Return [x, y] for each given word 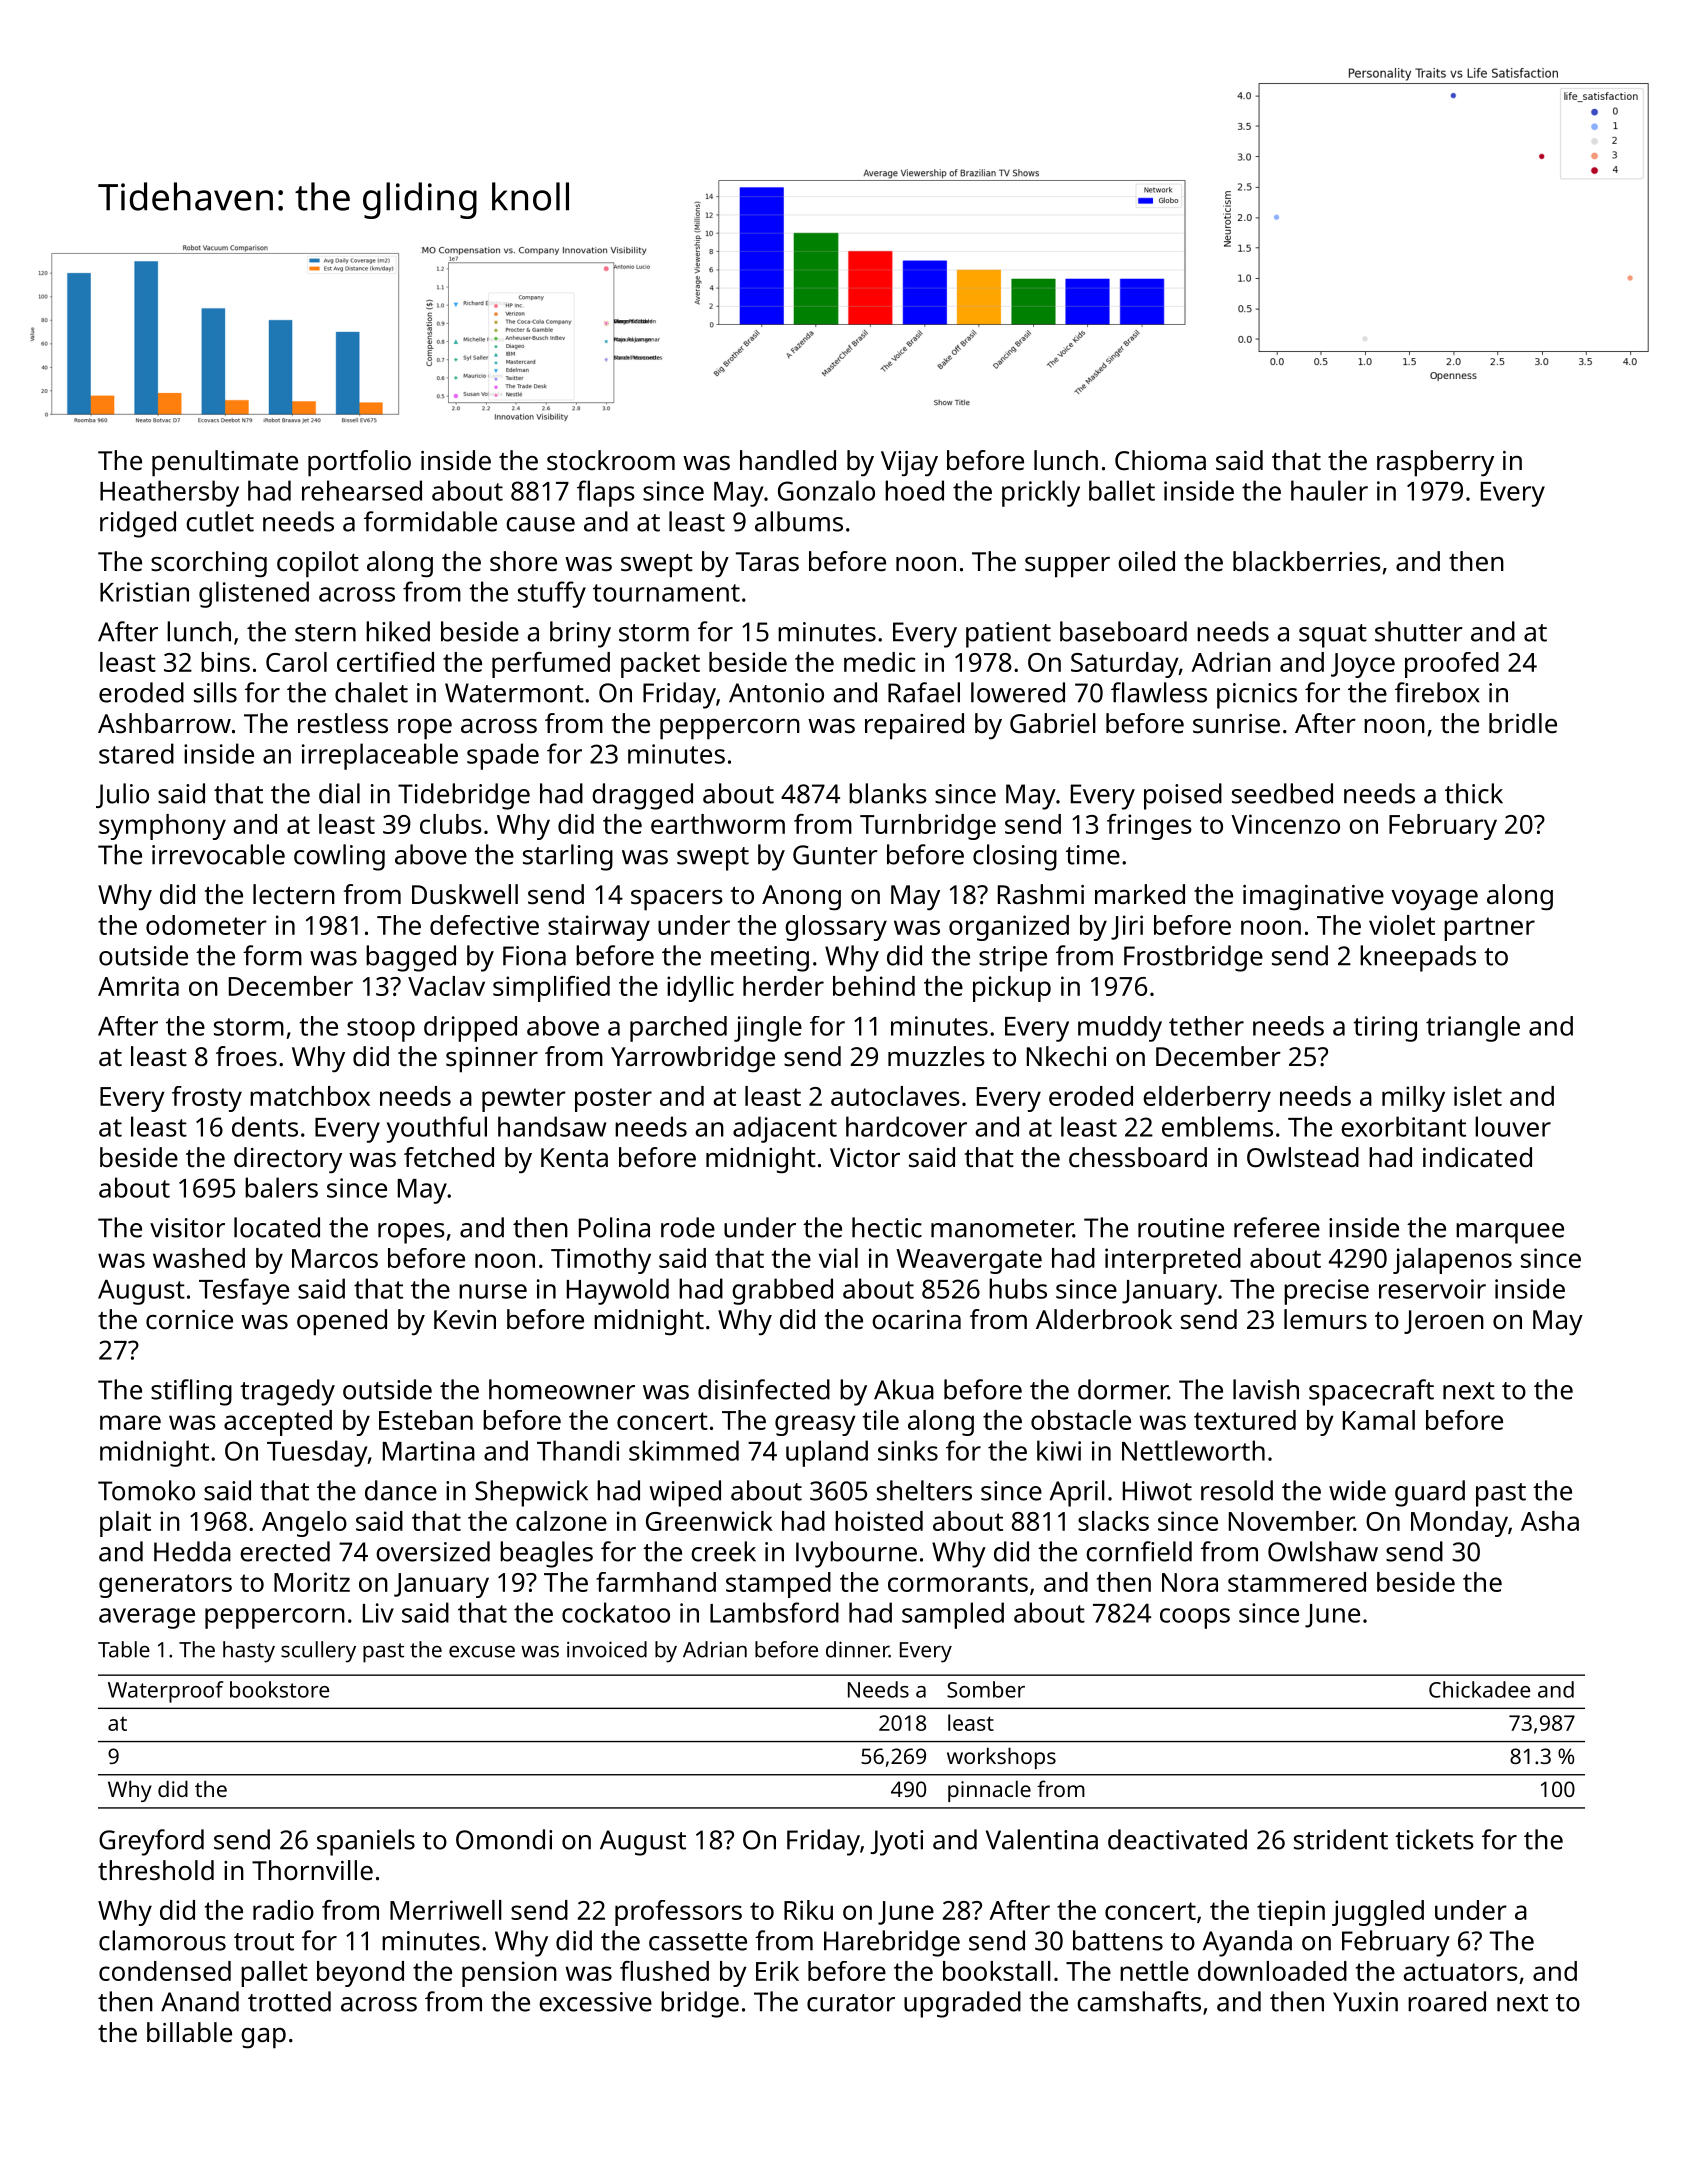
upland [827, 1453]
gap [263, 2038]
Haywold [618, 1291]
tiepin [1291, 1913]
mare [130, 1422]
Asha [1550, 1521]
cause [540, 524]
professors [678, 1913]
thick [1474, 793]
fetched [449, 1157]
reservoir [1432, 1289]
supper [1067, 567]
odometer [206, 925]
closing [1015, 857]
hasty [249, 1652]
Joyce [1363, 665]
